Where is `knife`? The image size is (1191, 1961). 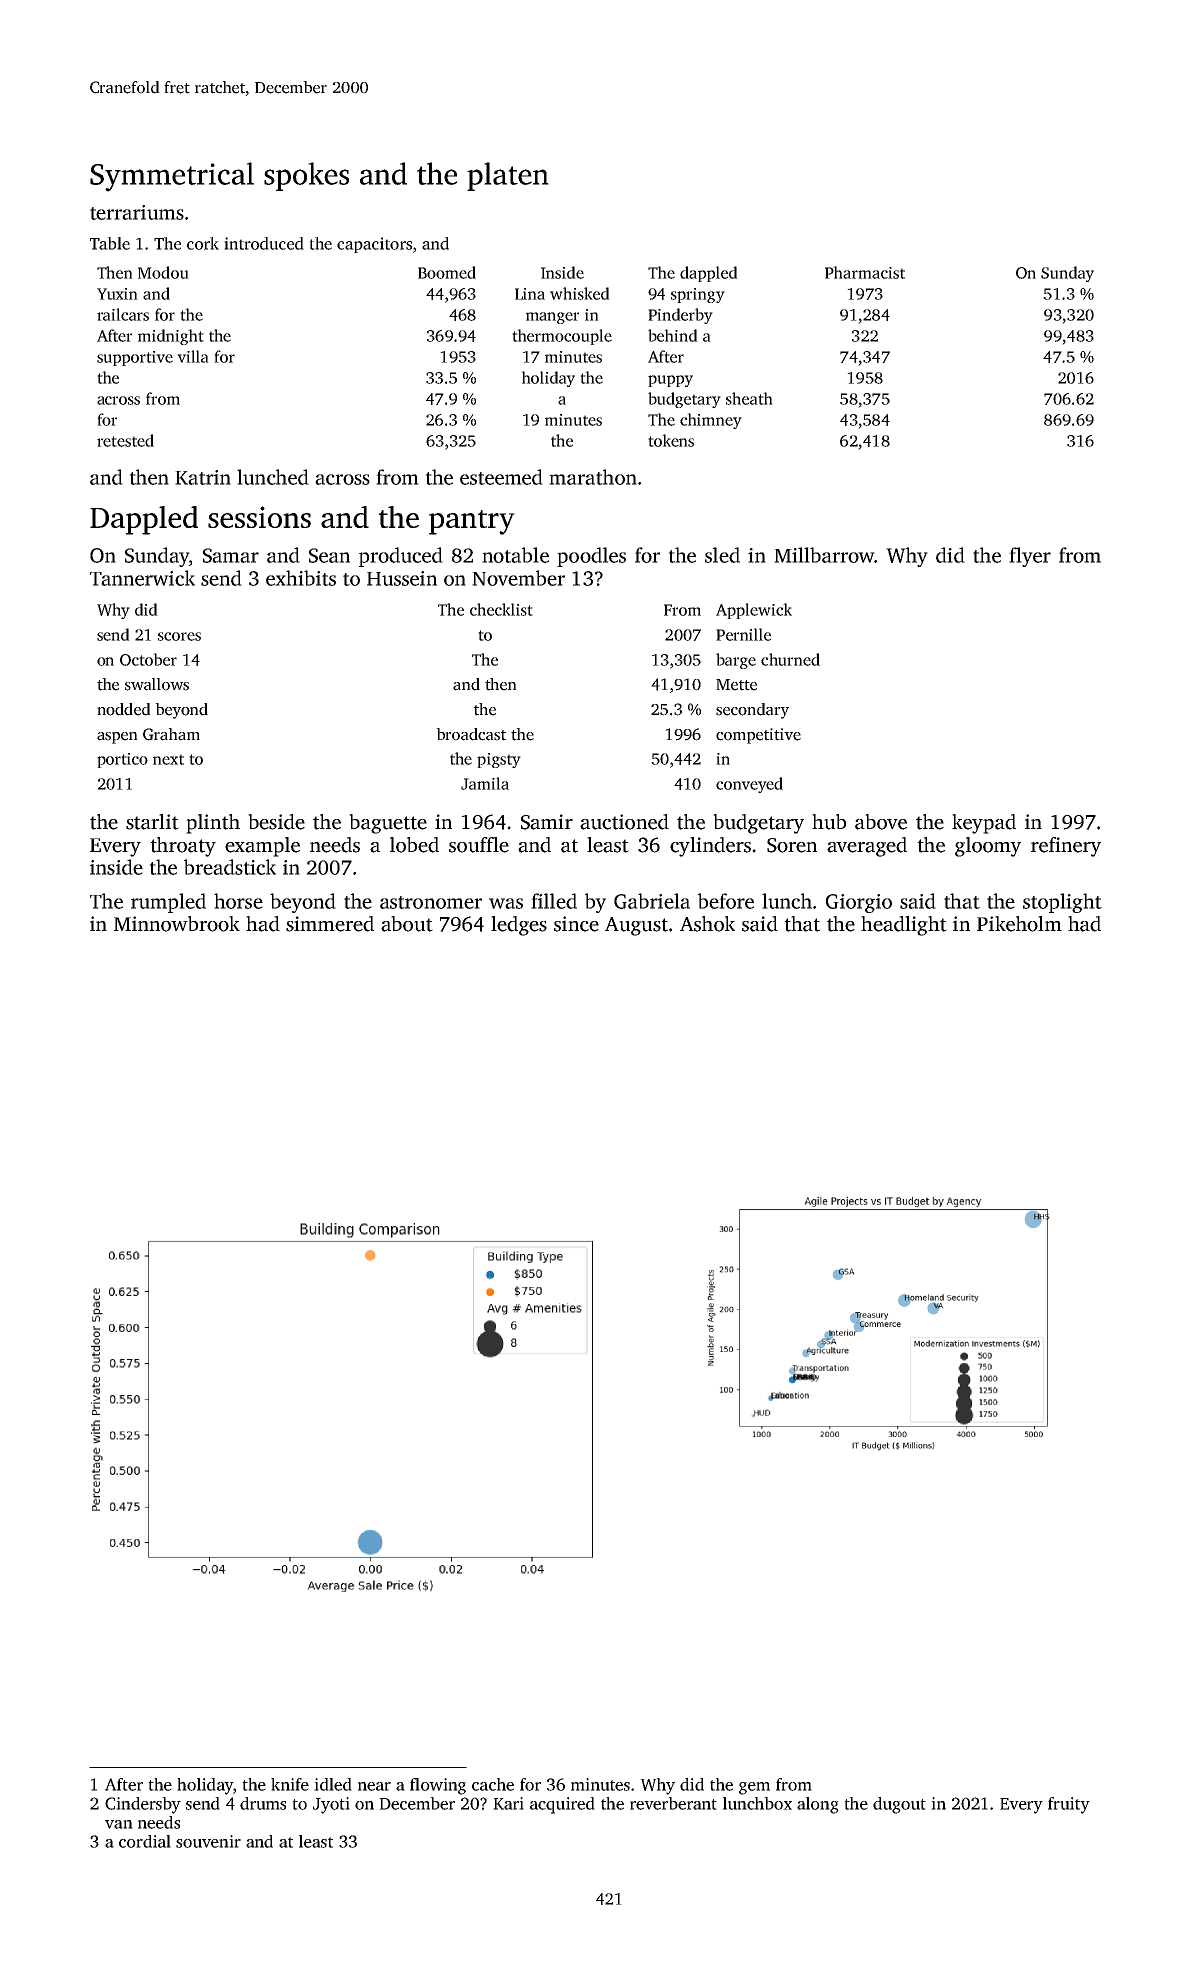 knife is located at coordinates (290, 1784).
